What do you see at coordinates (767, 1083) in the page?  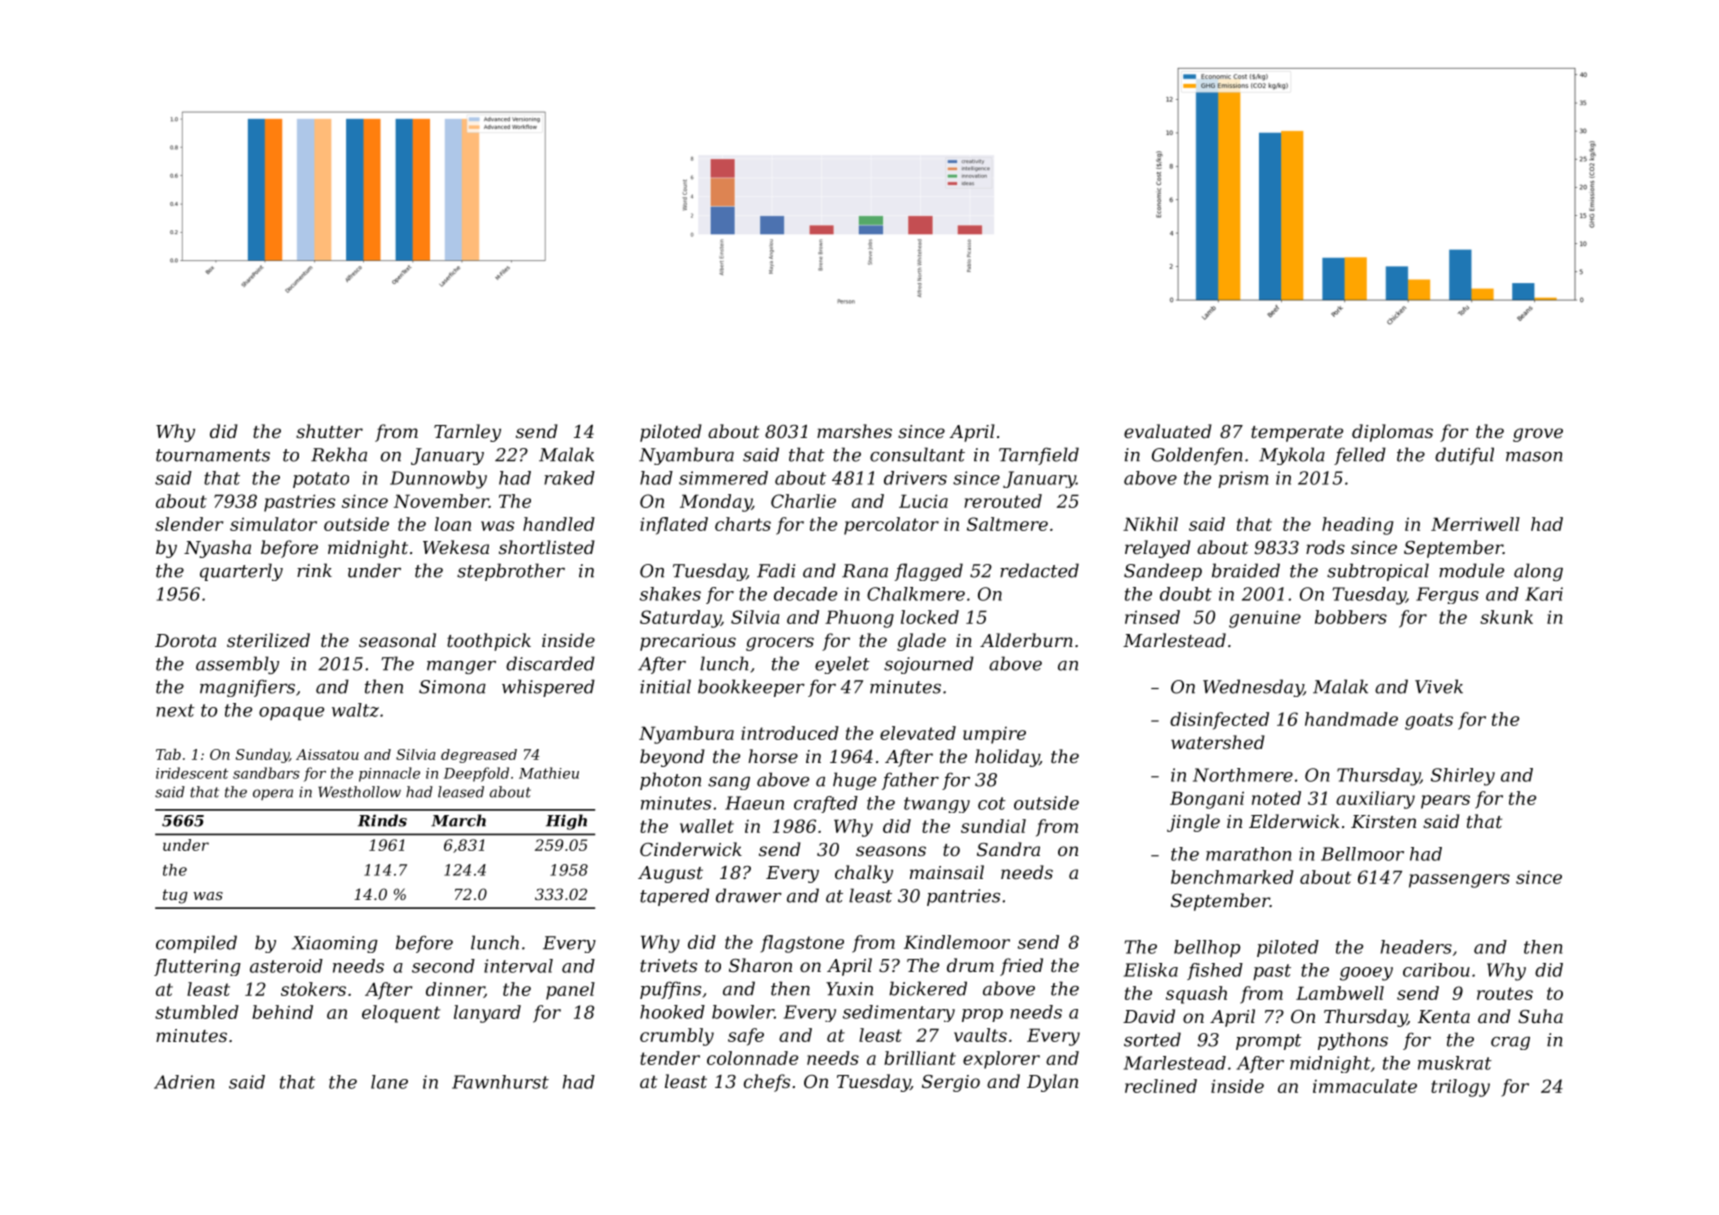 I see `chefs` at bounding box center [767, 1083].
